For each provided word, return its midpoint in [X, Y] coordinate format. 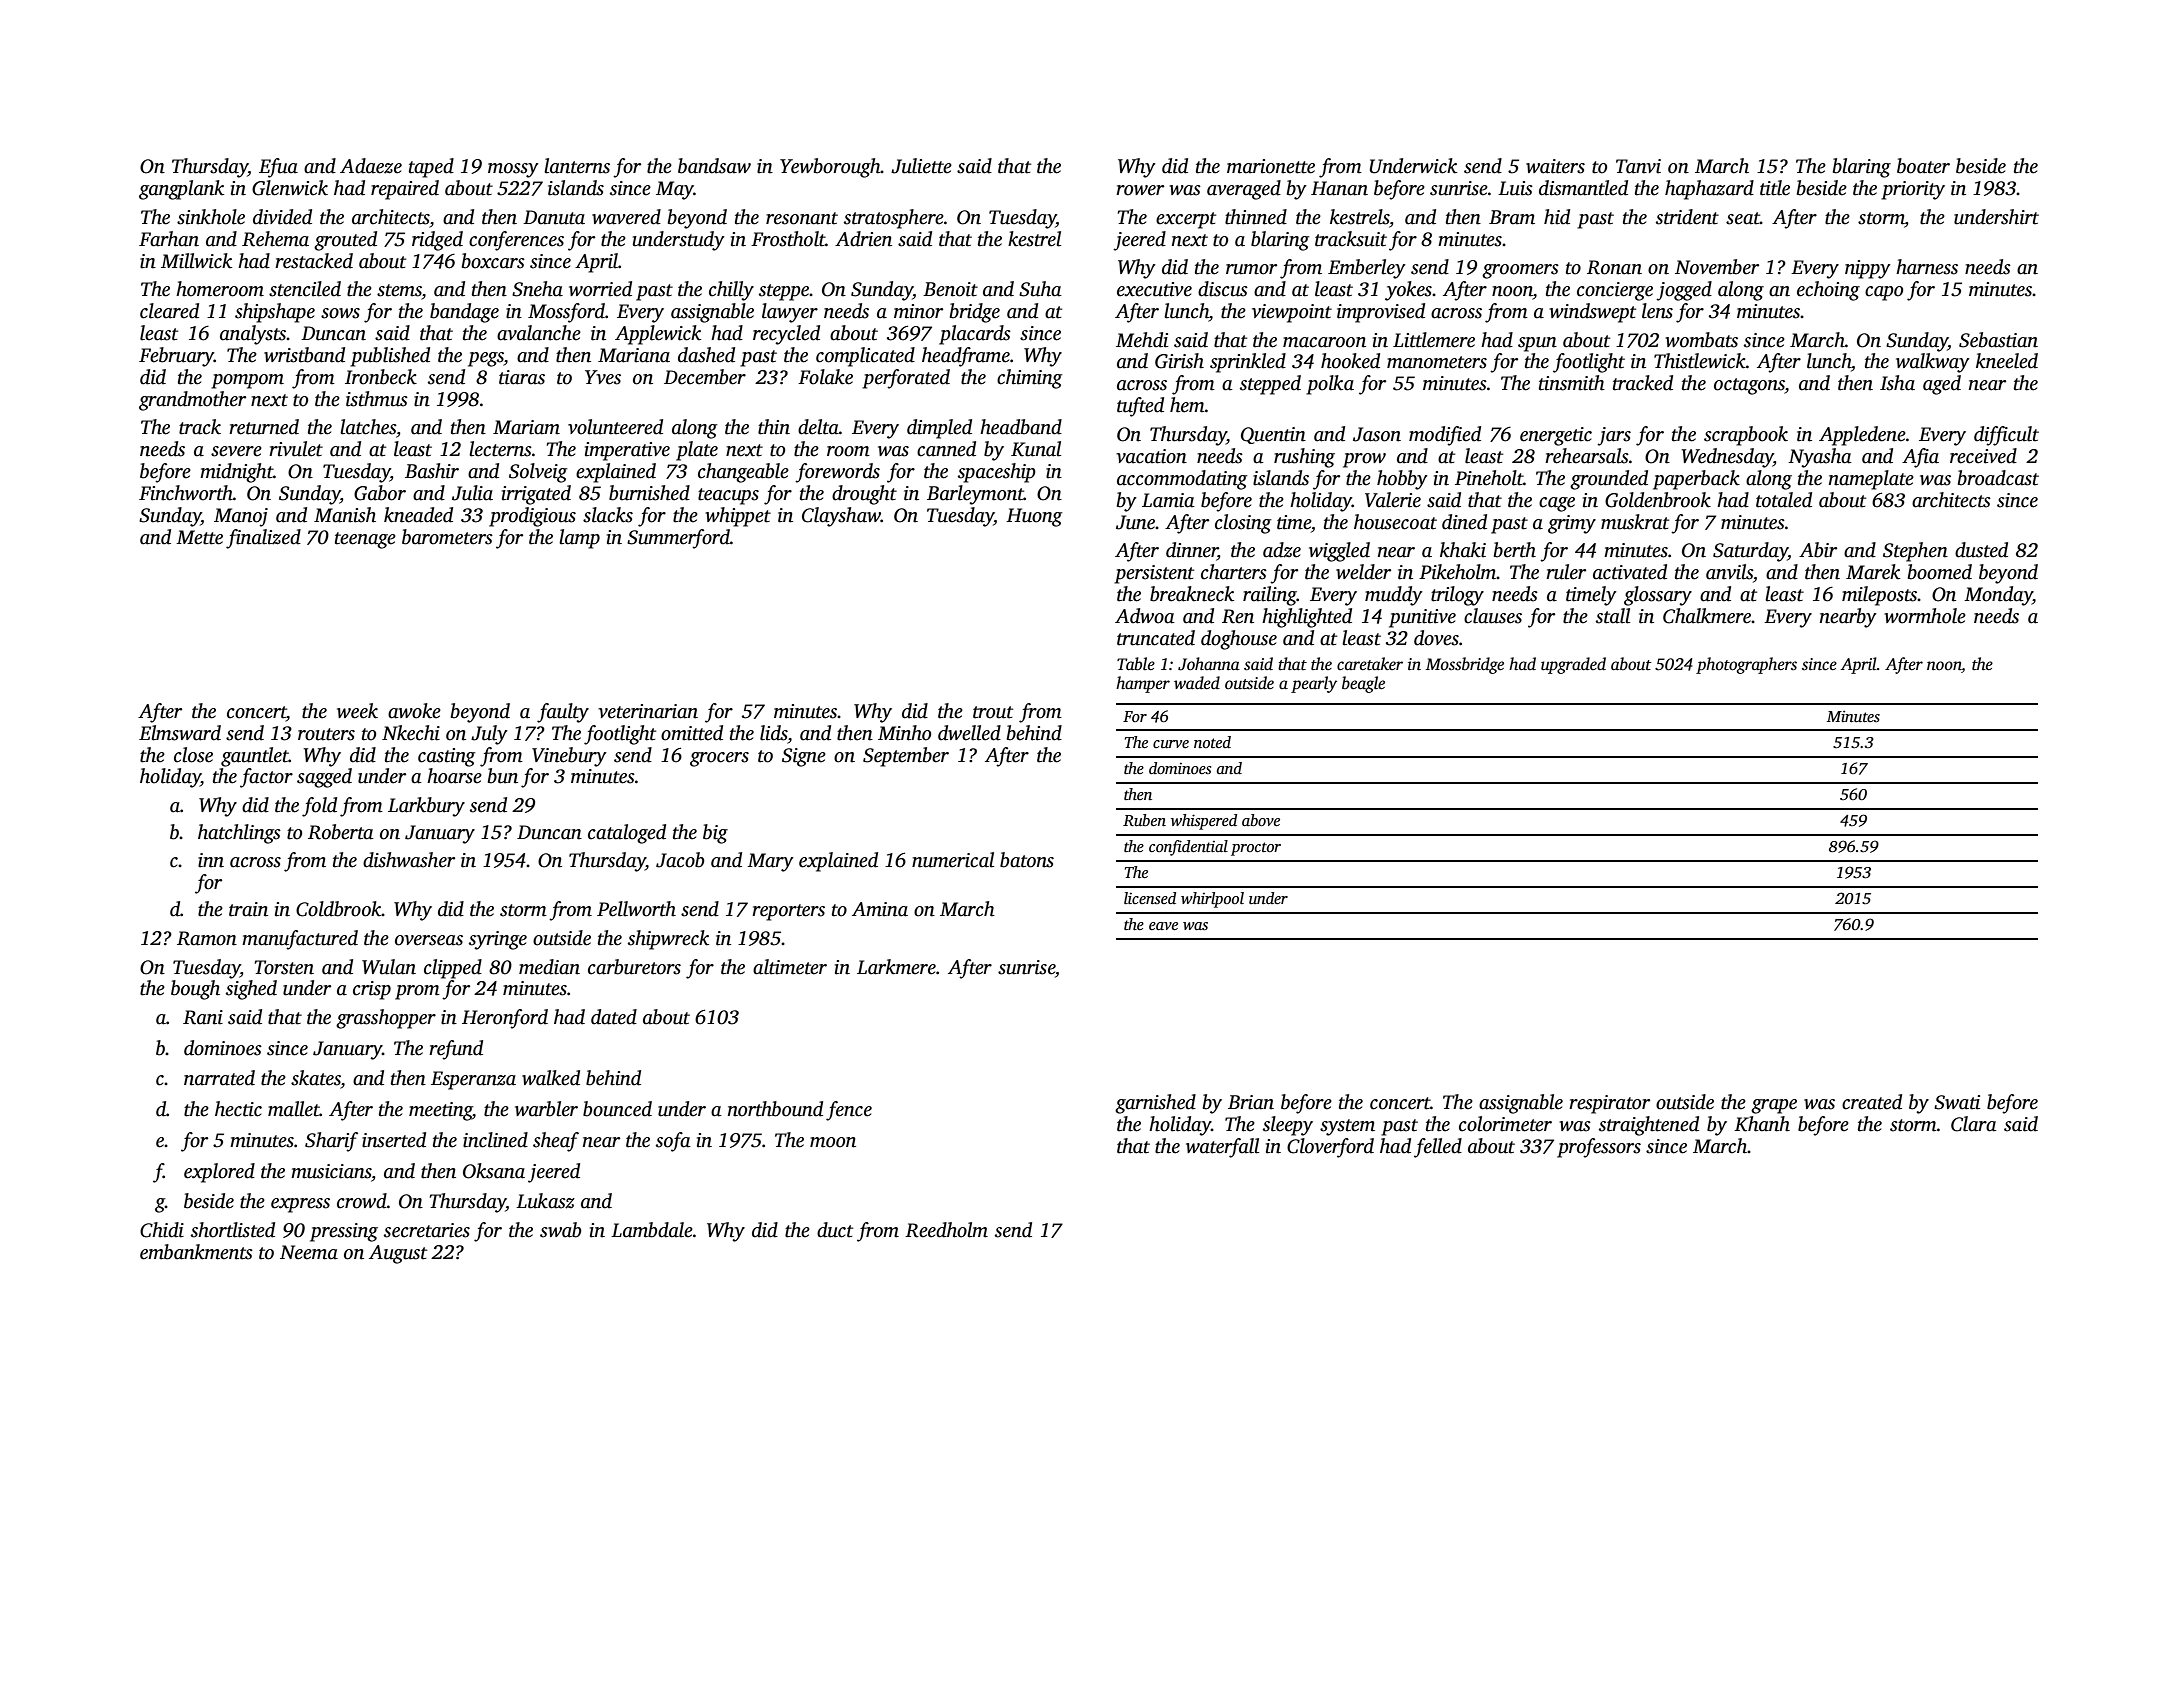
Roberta [341, 832]
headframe [966, 357]
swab [560, 1230]
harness [1927, 267]
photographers [1746, 665]
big [715, 834]
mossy [513, 170]
